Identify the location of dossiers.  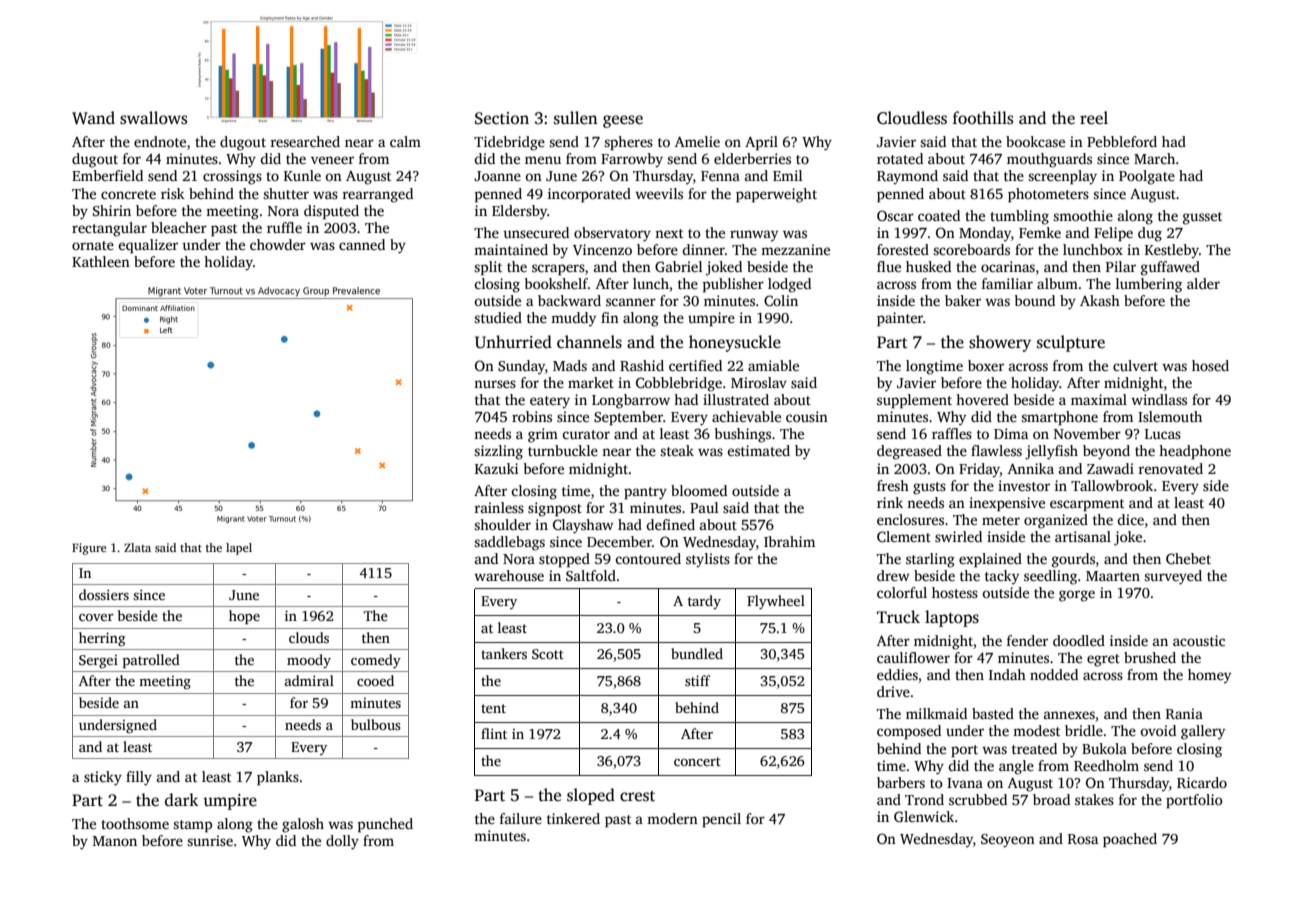
(104, 594).
